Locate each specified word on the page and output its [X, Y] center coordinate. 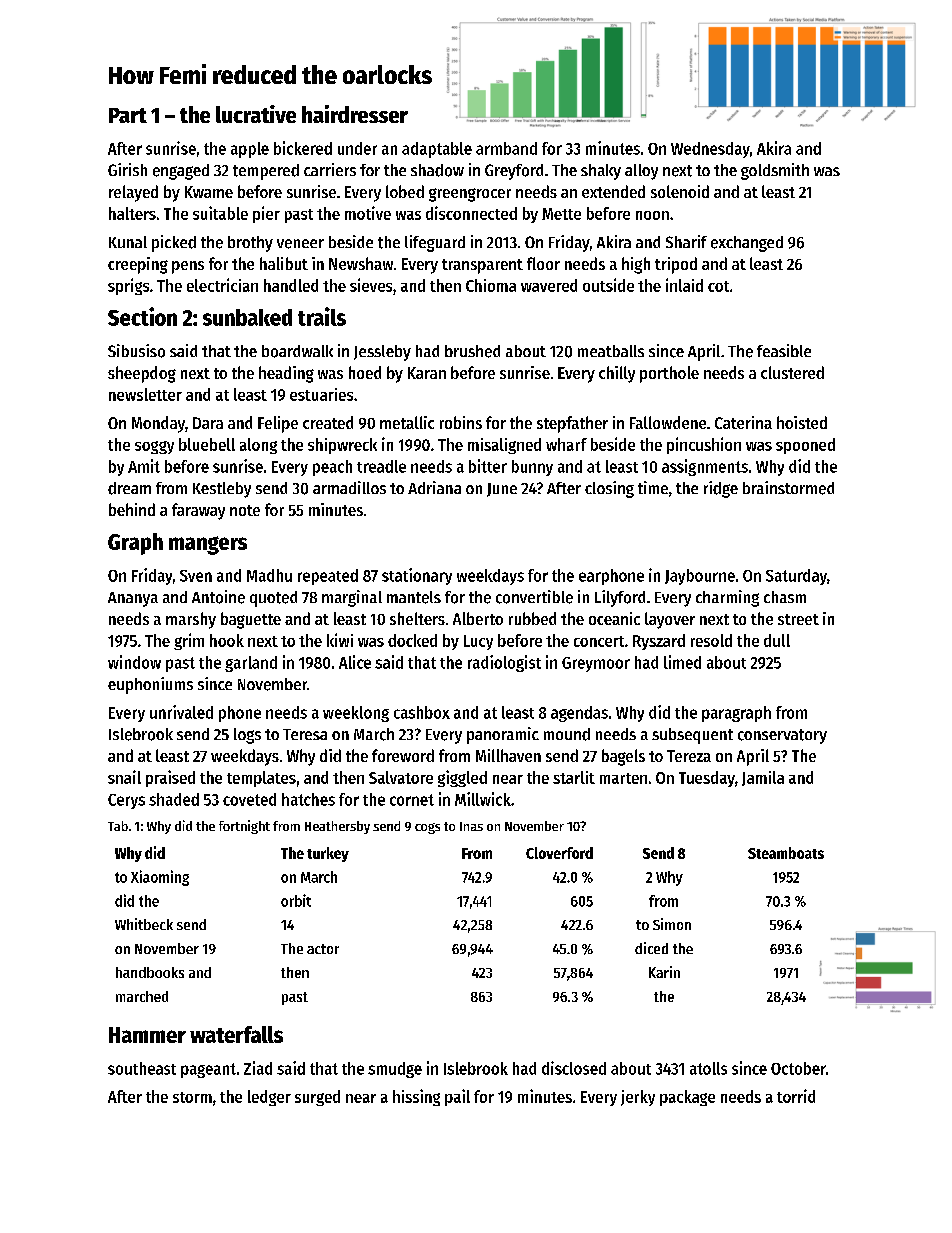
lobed [405, 191]
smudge [395, 1070]
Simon [672, 924]
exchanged [747, 244]
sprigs [128, 286]
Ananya [133, 599]
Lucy [478, 642]
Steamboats [786, 853]
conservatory [782, 736]
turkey [328, 854]
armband [506, 148]
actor [323, 949]
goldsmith [775, 171]
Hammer [147, 1035]
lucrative [256, 114]
